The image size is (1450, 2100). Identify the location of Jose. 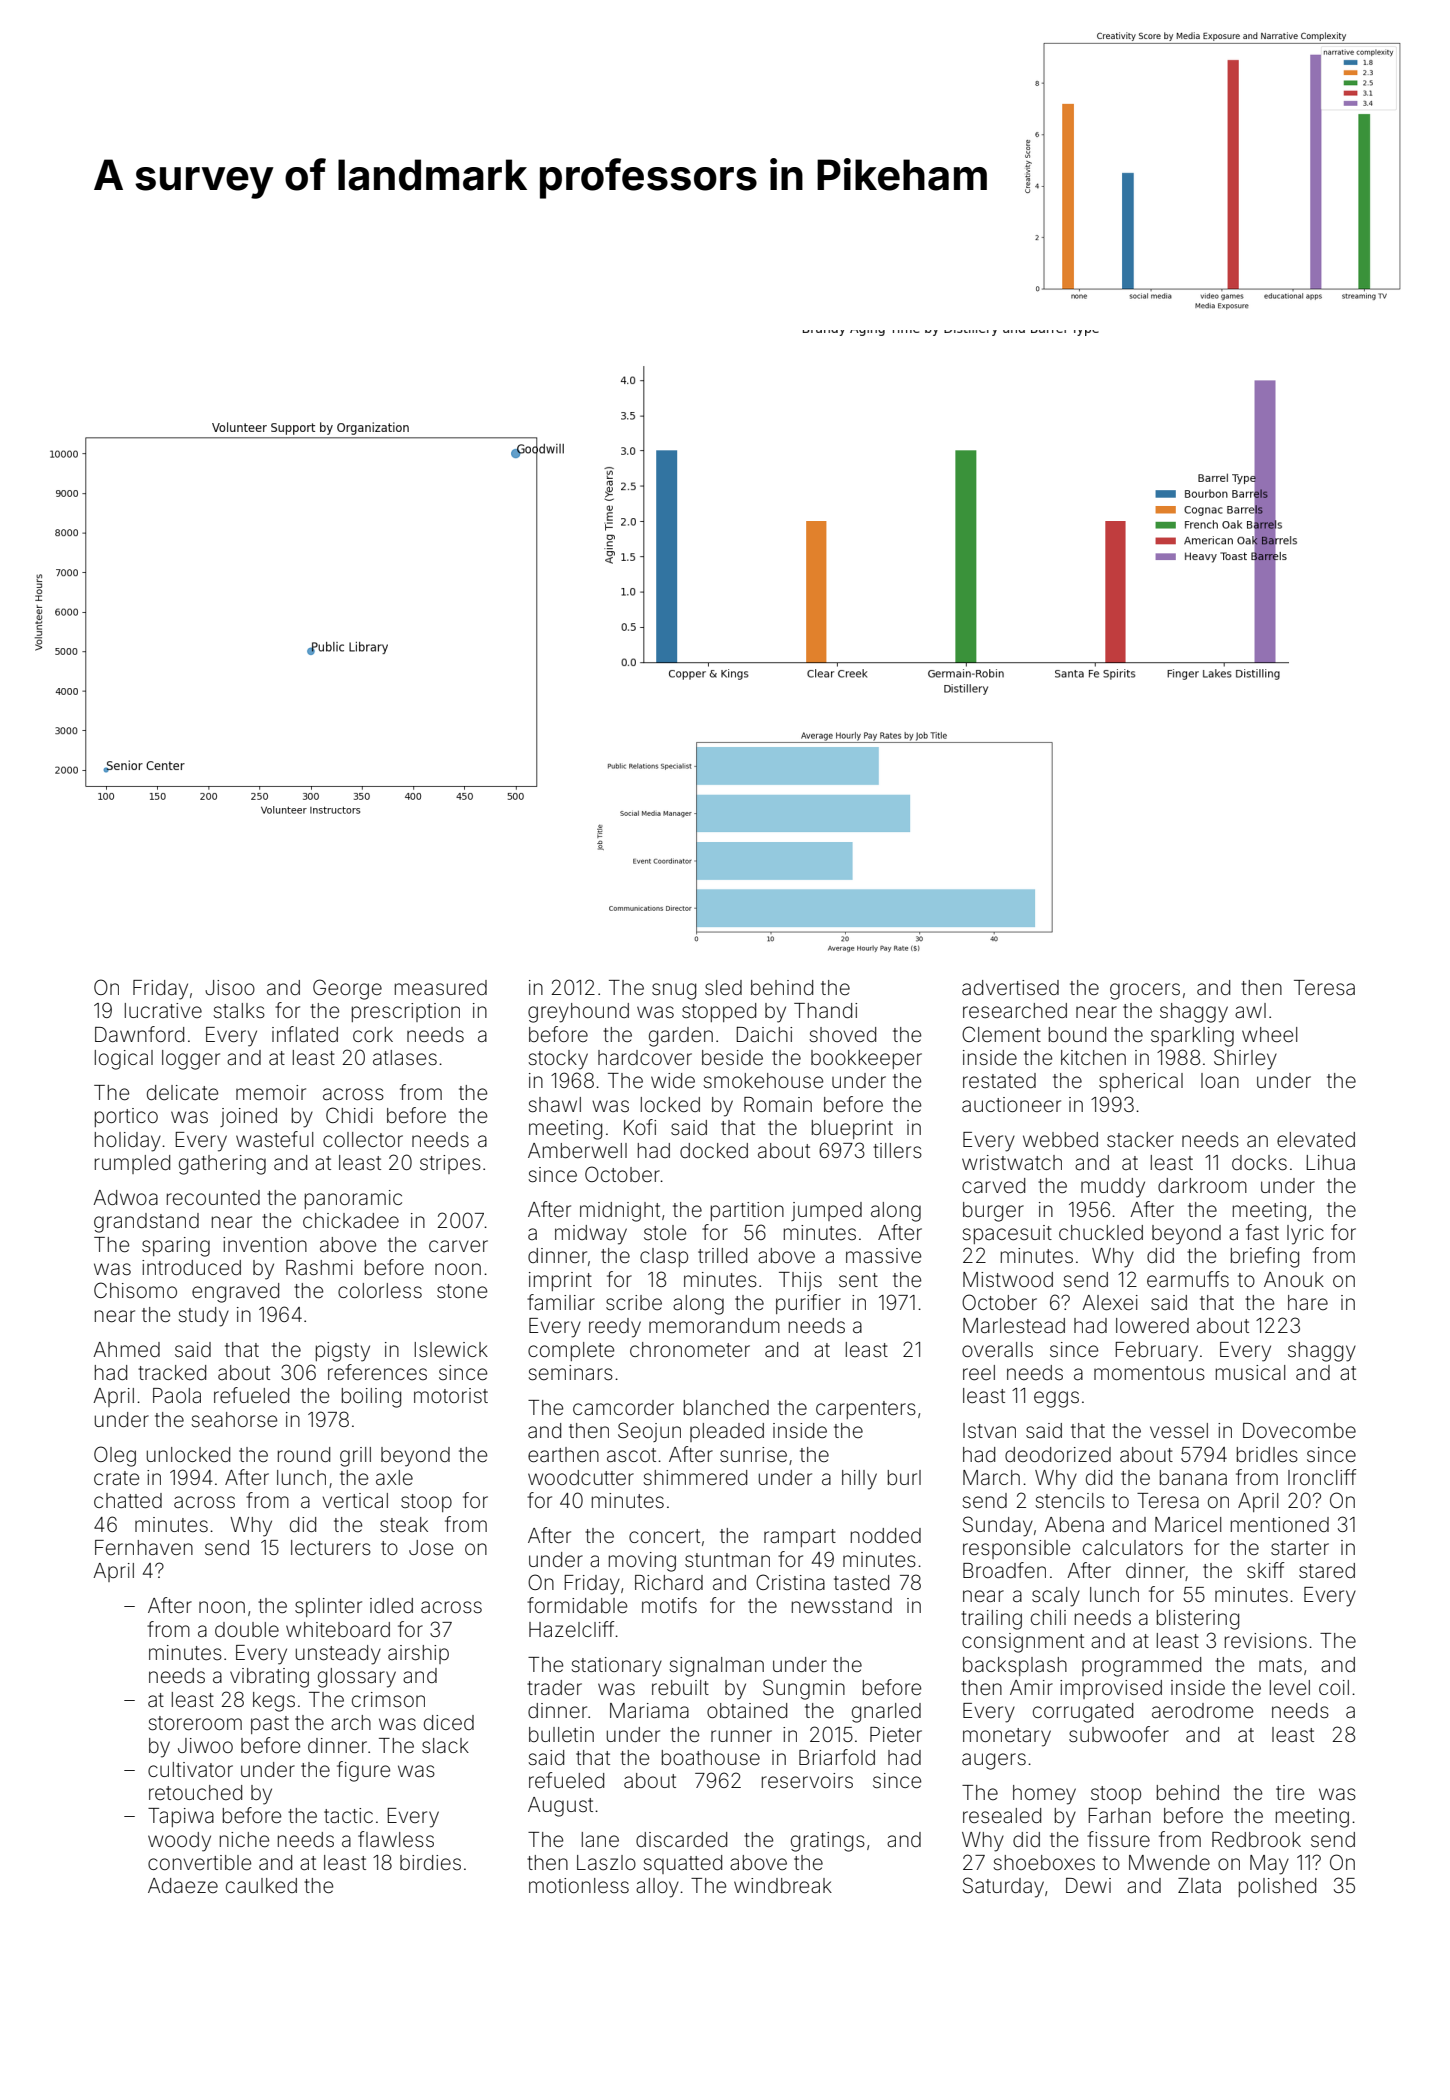
(431, 1548).
